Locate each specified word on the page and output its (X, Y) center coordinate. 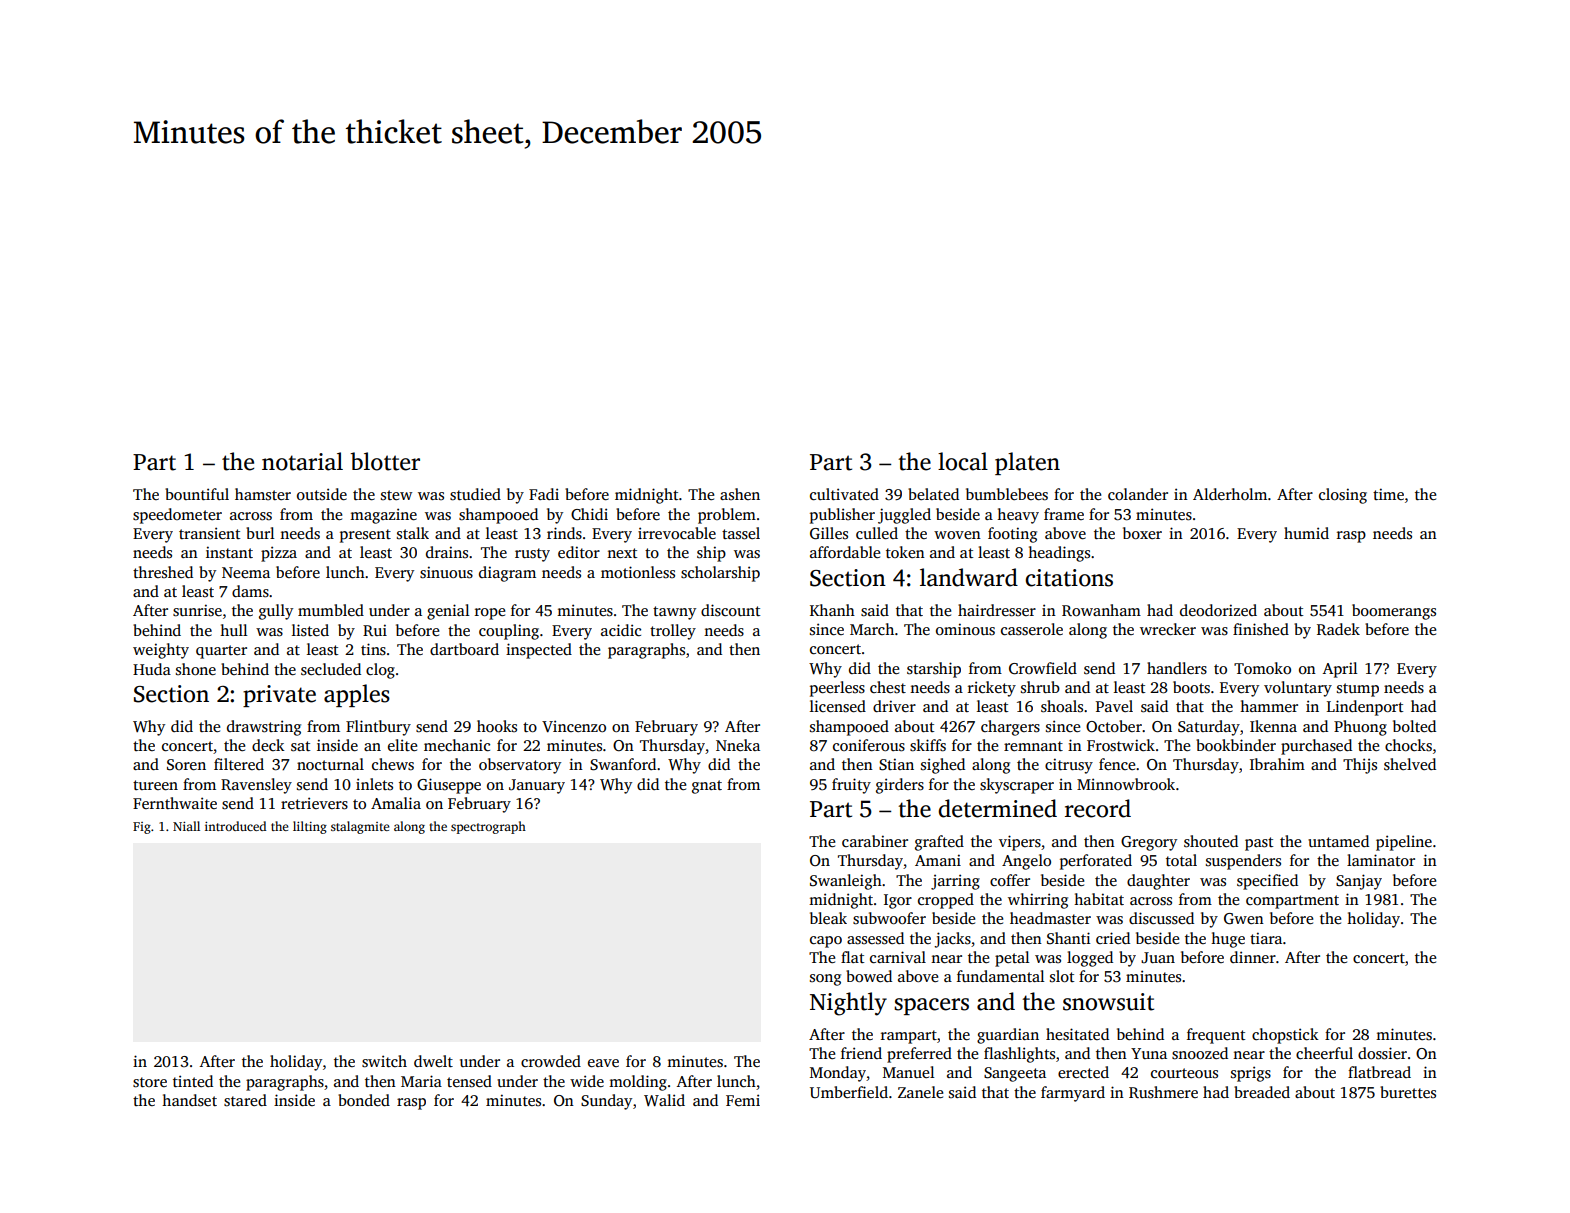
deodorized (1218, 610)
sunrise (197, 610)
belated (933, 494)
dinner (1253, 957)
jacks (952, 940)
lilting (310, 827)
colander (1138, 494)
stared (245, 1100)
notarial (302, 461)
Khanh (832, 610)
